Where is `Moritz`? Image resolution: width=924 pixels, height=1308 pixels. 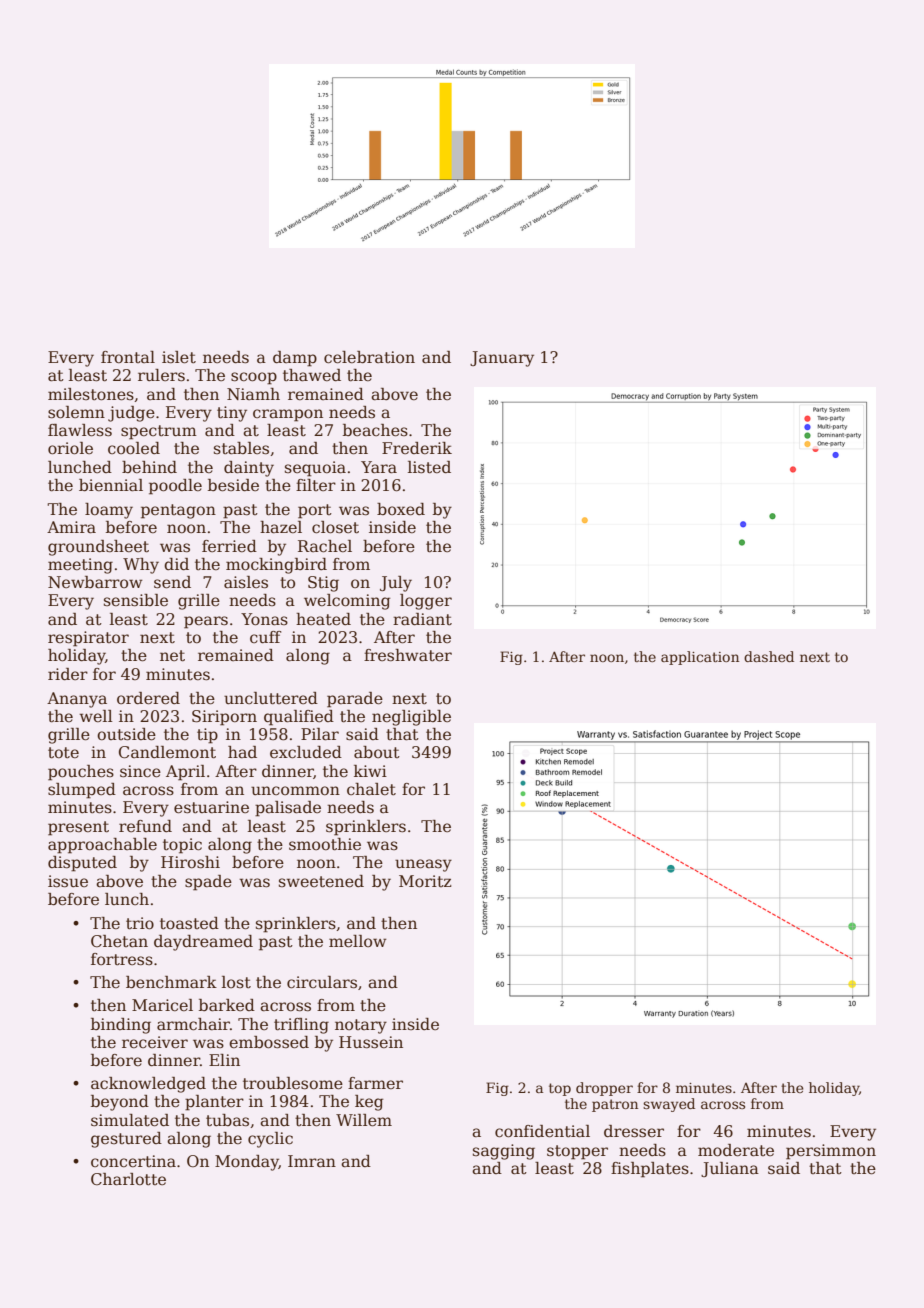
Moritz is located at coordinates (425, 881).
